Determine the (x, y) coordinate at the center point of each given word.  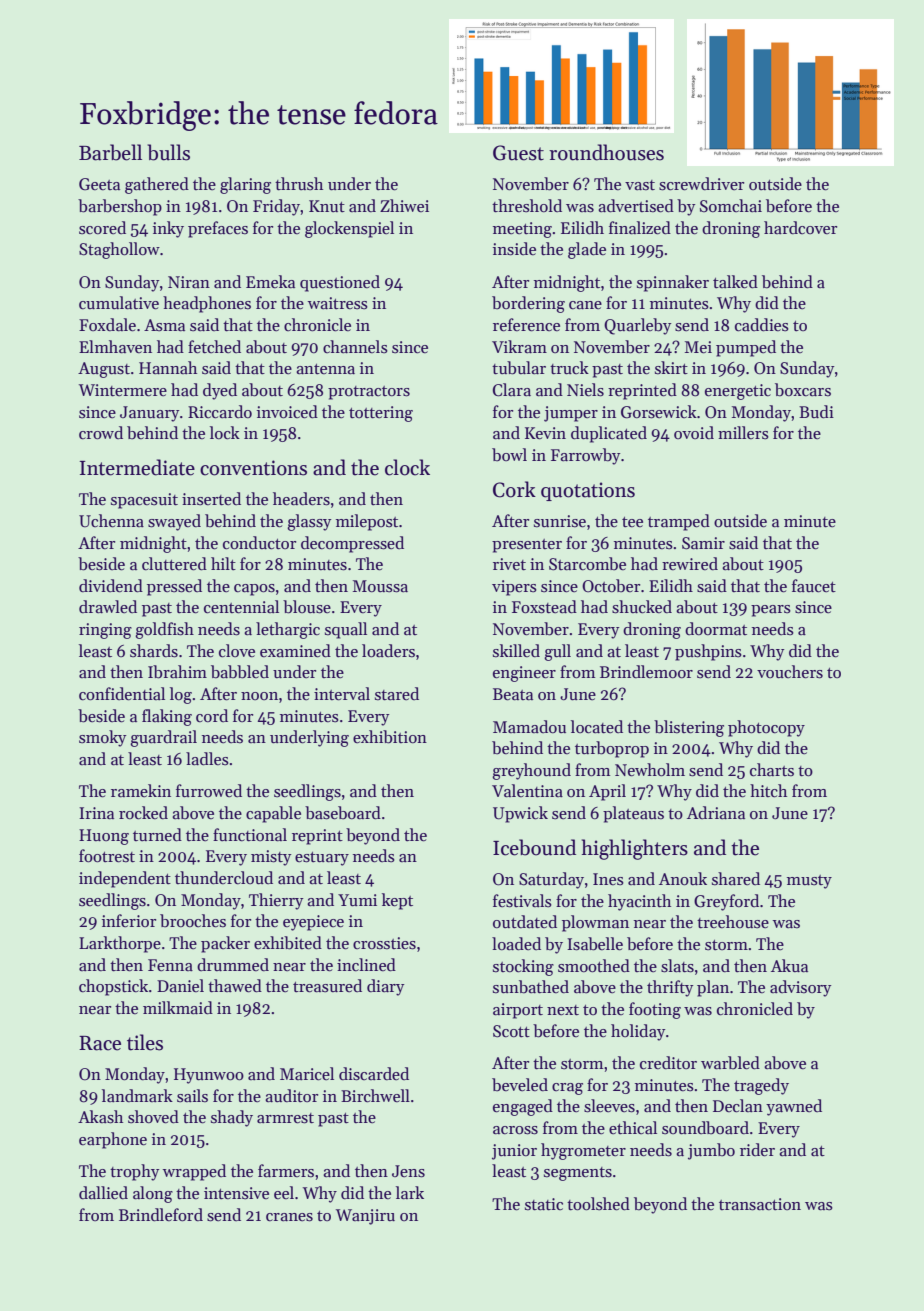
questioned (340, 283)
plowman (595, 923)
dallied (103, 1193)
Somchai (731, 206)
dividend (111, 586)
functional (250, 835)
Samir (703, 543)
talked (735, 282)
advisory (801, 988)
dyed (220, 391)
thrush (299, 184)
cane (585, 305)
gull (557, 652)
